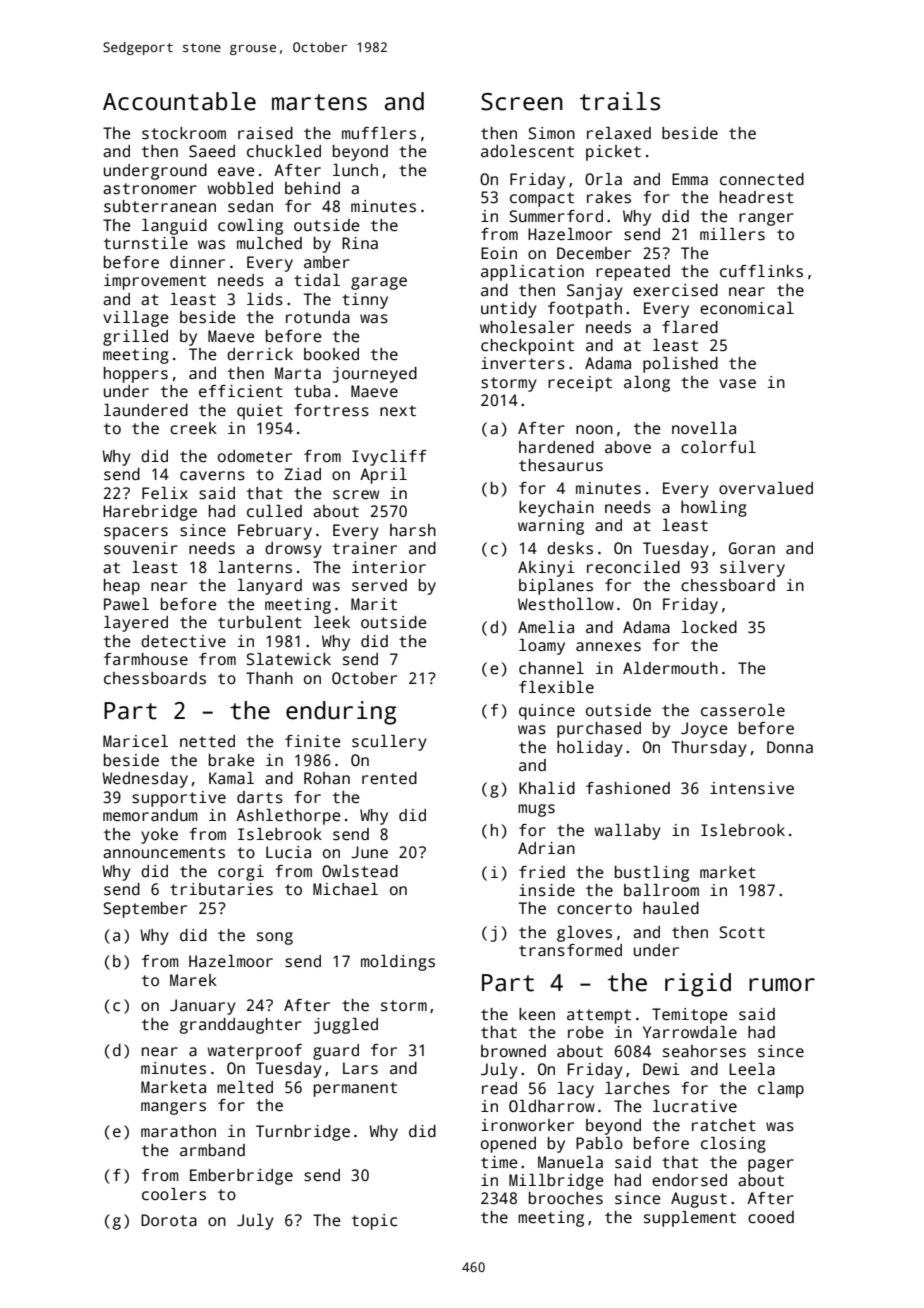 Image resolution: width=924 pixels, height=1308 pixels. I want to click on time, so click(499, 1162).
